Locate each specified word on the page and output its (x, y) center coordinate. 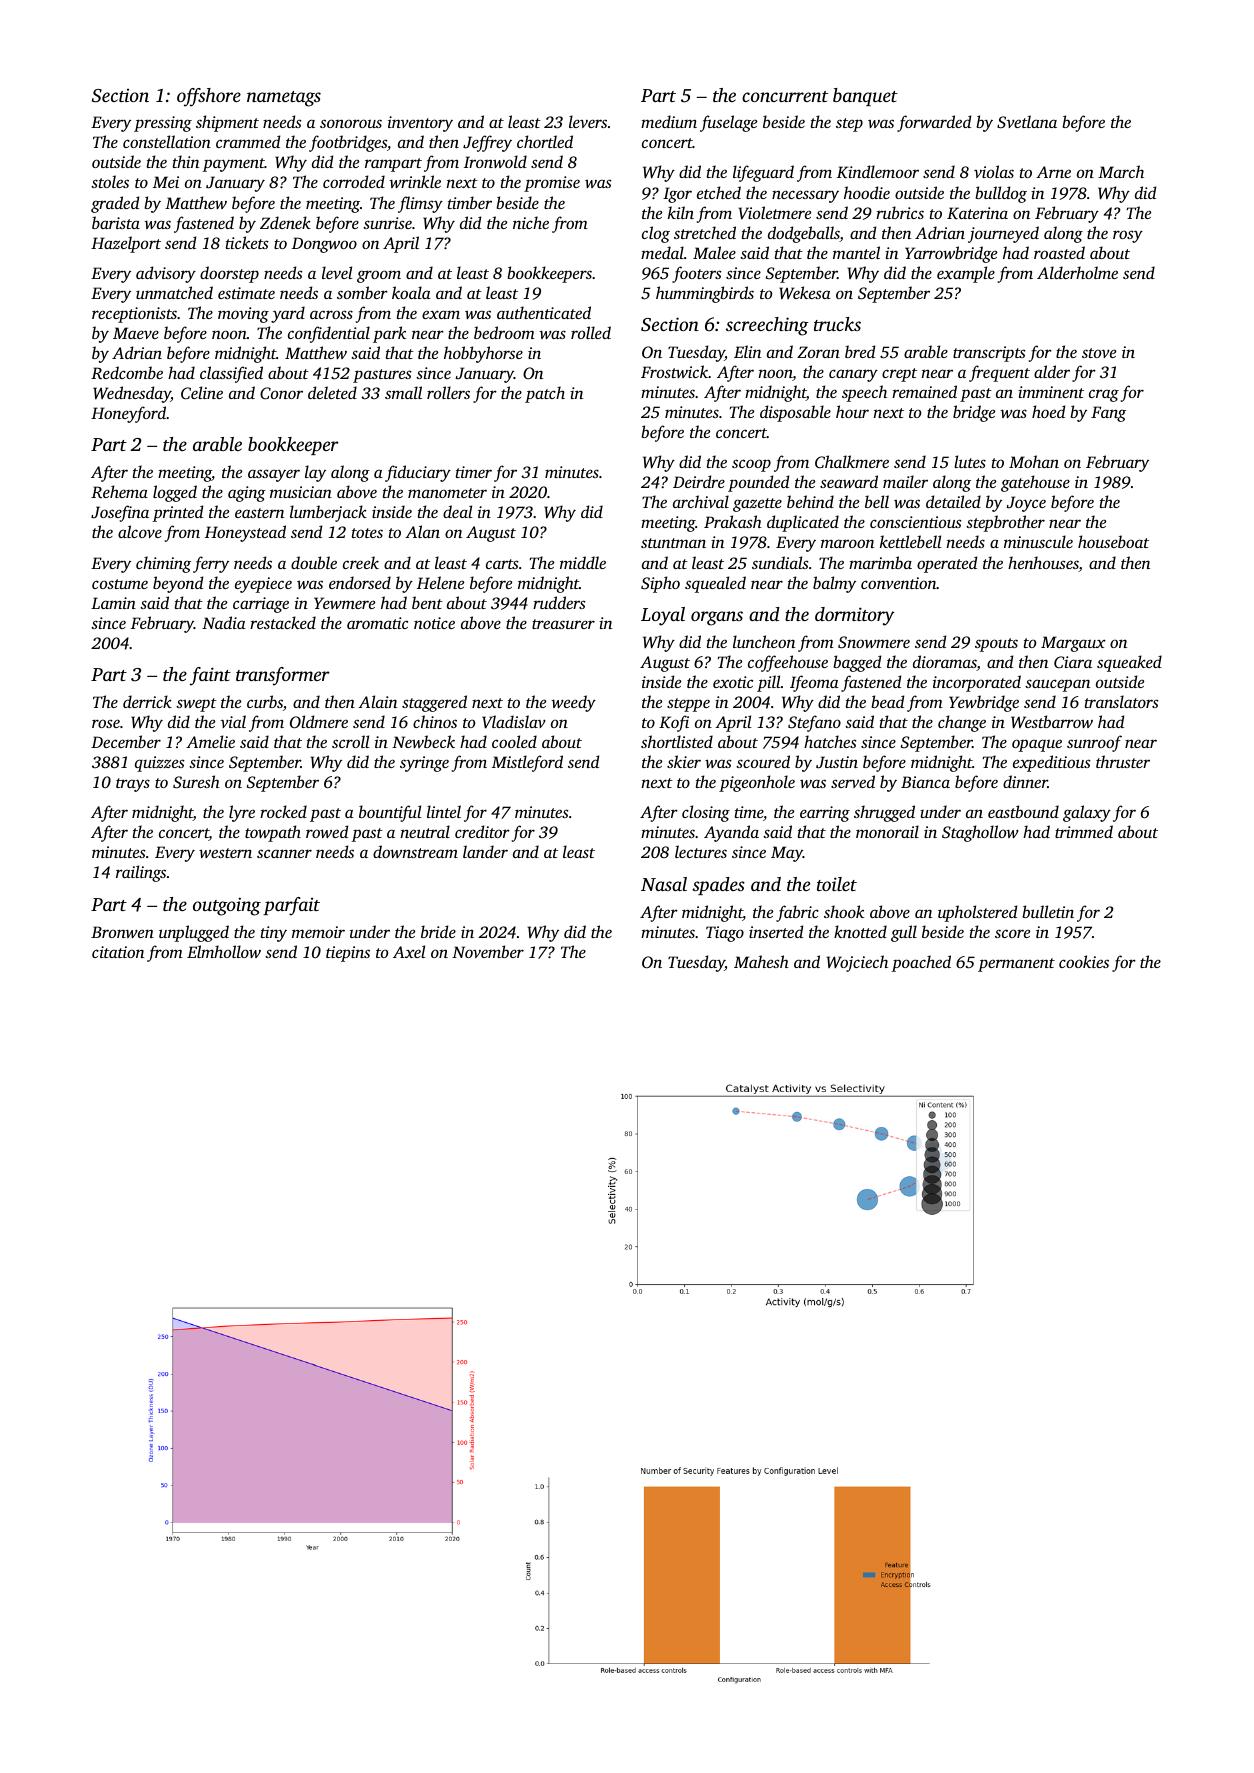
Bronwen (122, 932)
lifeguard (763, 173)
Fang (1108, 414)
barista (116, 222)
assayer (274, 475)
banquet (865, 97)
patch (545, 394)
